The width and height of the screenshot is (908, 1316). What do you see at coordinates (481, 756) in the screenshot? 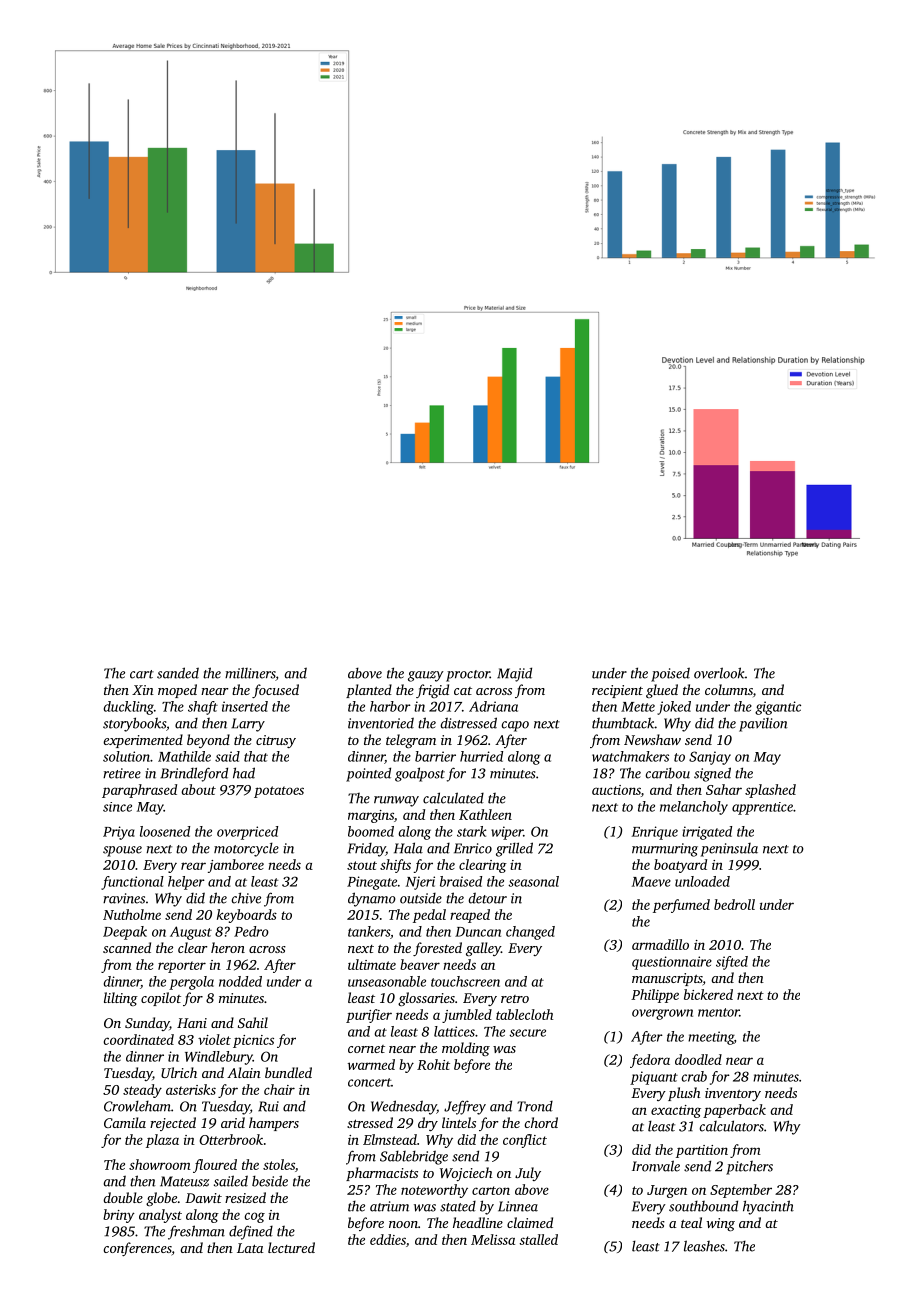
I see `hurried` at bounding box center [481, 756].
